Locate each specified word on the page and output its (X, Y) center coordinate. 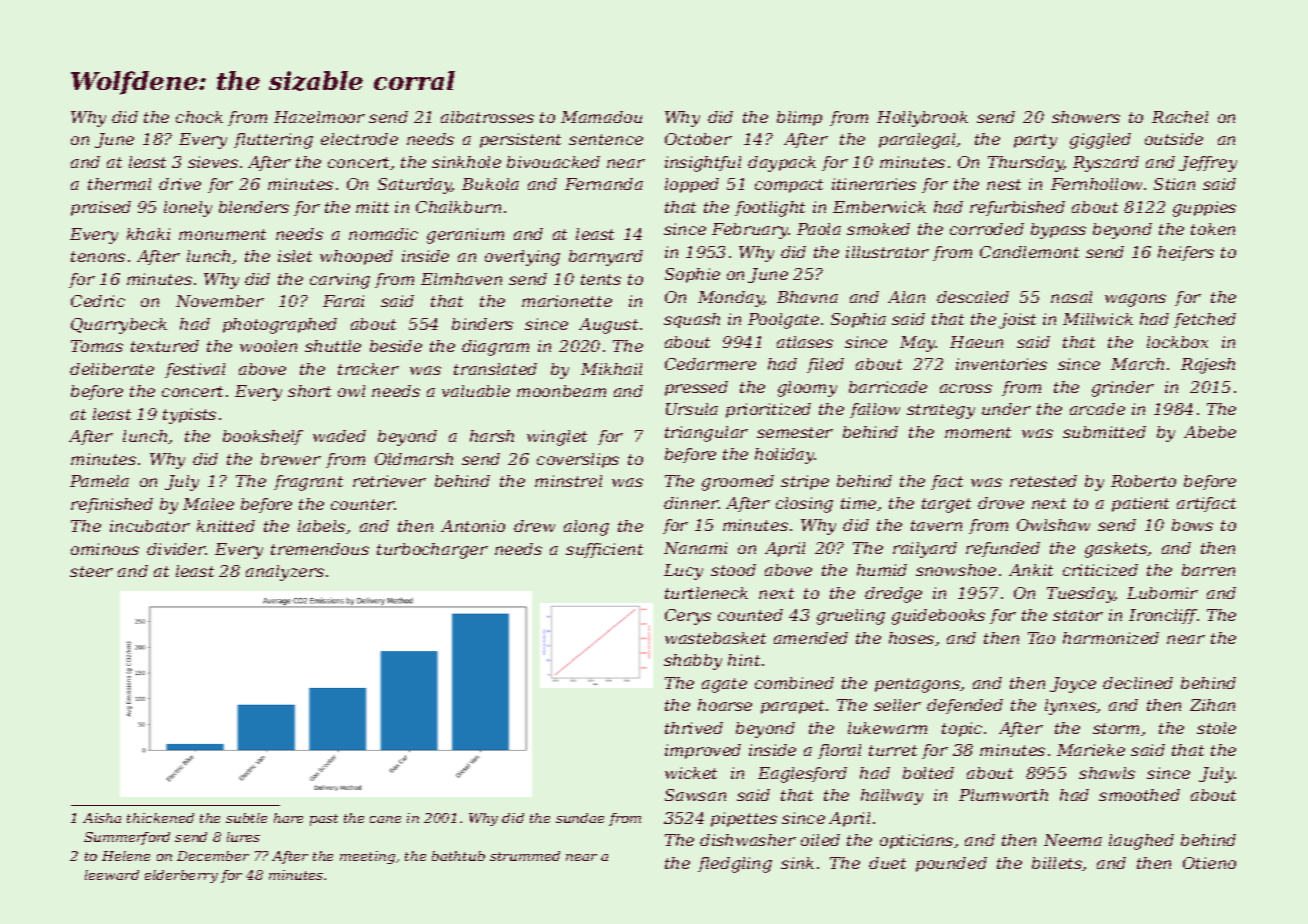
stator (1078, 615)
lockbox (1177, 342)
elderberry (181, 876)
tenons (98, 256)
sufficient (604, 550)
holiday (784, 456)
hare (288, 818)
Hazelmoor (319, 117)
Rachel (1180, 117)
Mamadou (601, 117)
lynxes (1070, 707)
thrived (694, 728)
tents (601, 279)
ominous (105, 549)
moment (978, 432)
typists (189, 416)
